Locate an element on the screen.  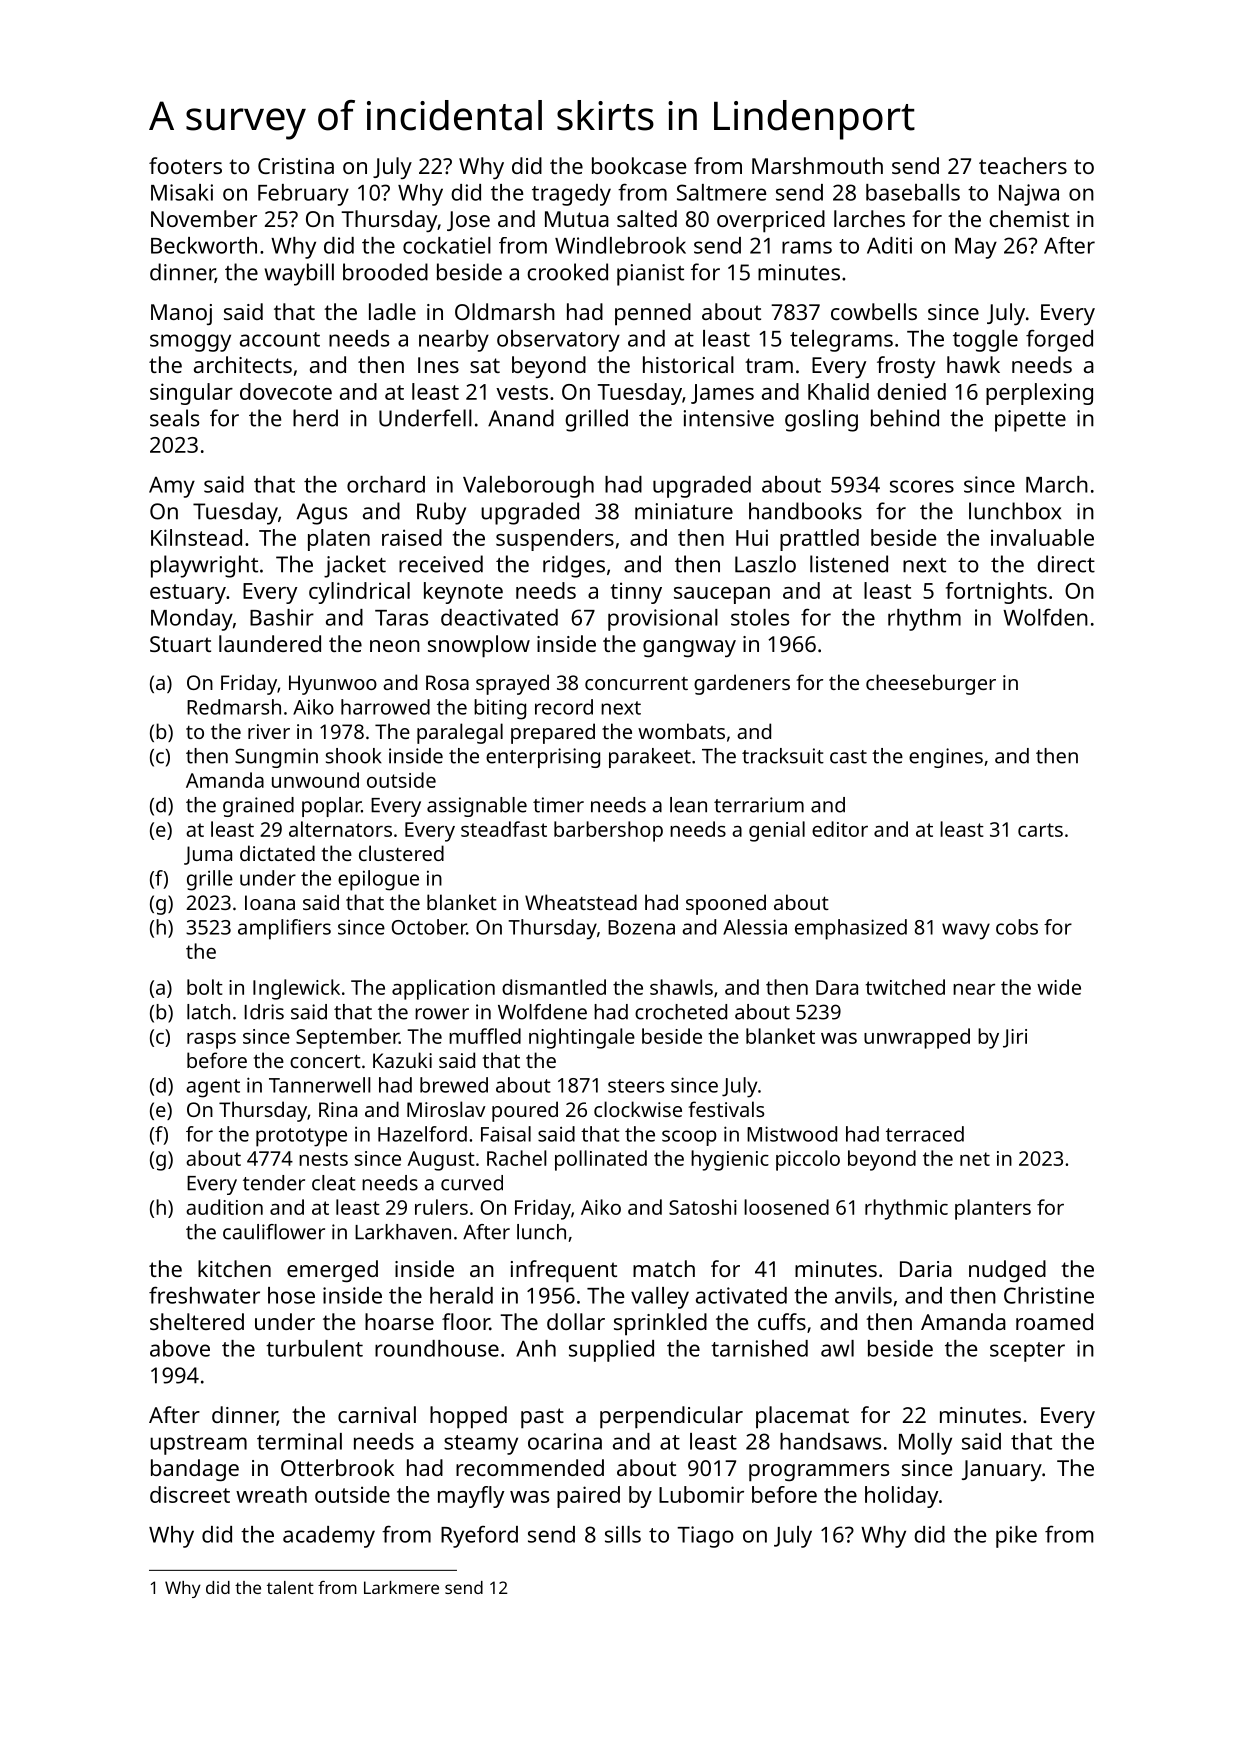
Redmarsh is located at coordinates (234, 707).
